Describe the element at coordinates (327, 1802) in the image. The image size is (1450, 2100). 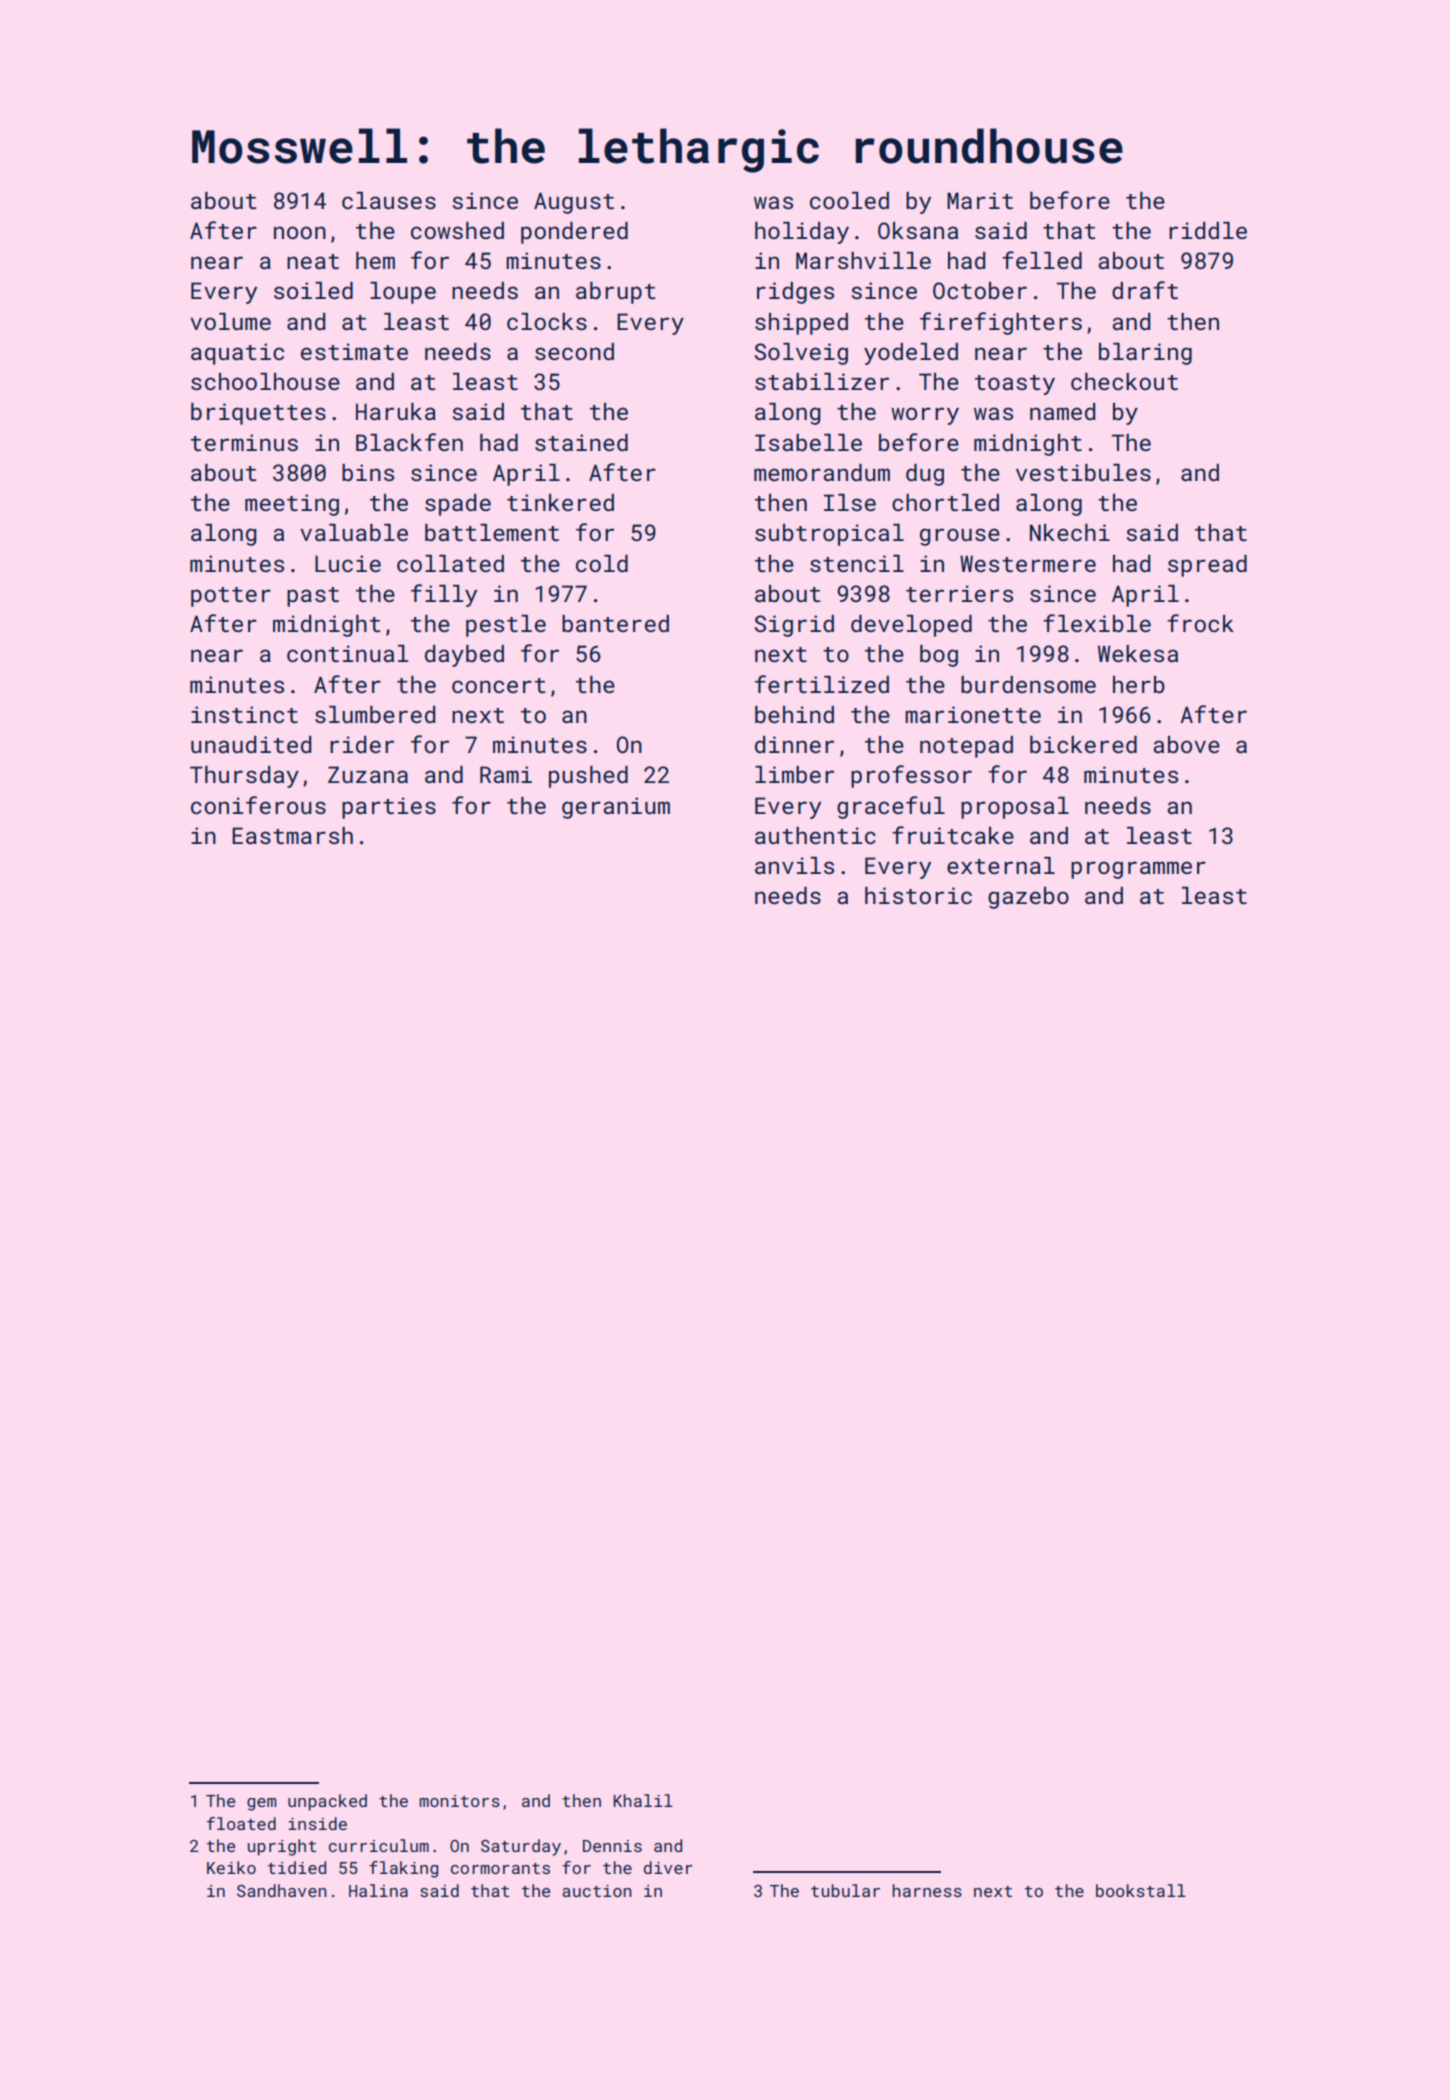
I see `unpacked` at that location.
